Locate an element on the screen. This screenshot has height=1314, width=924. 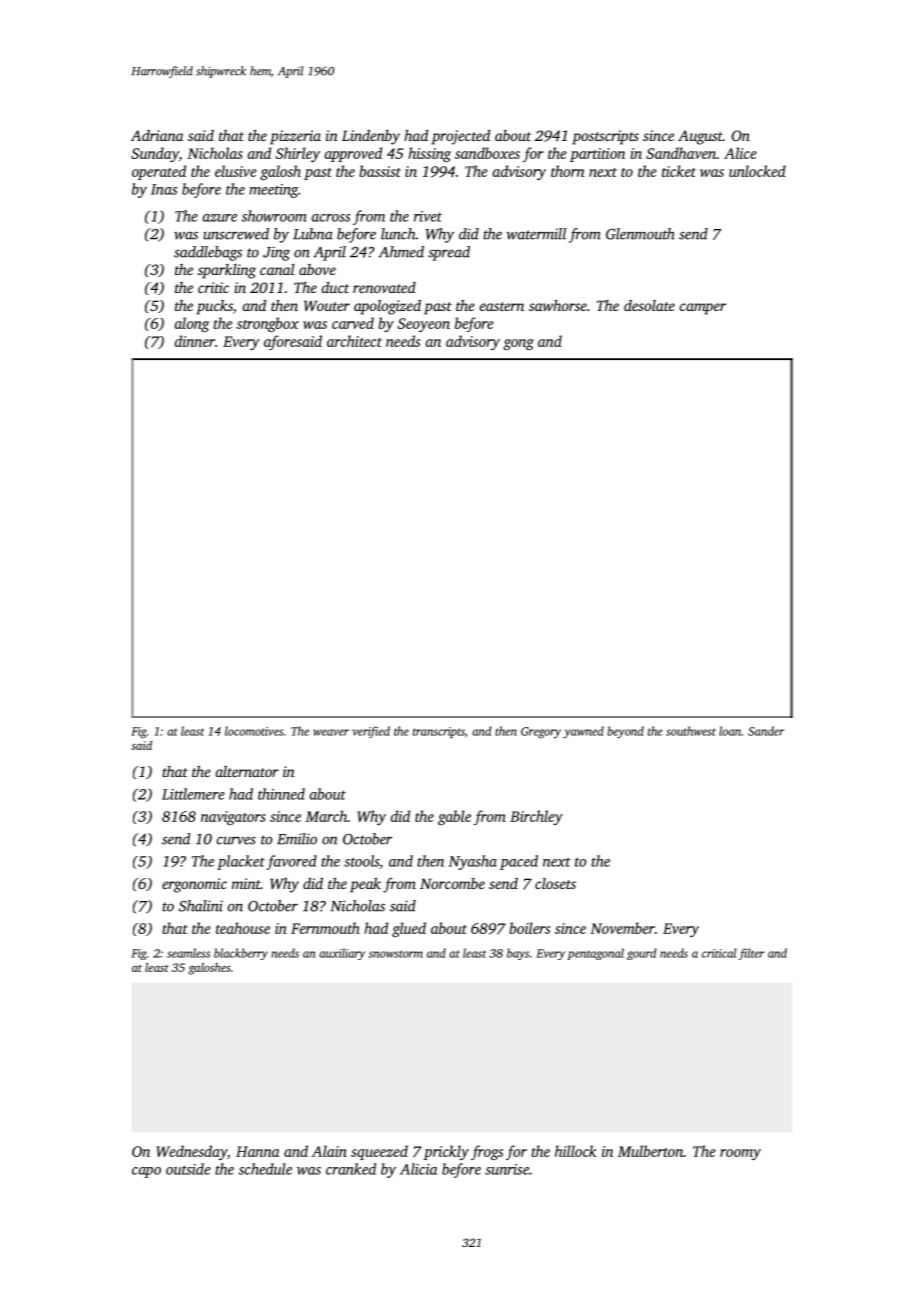
Alain is located at coordinates (329, 1151).
